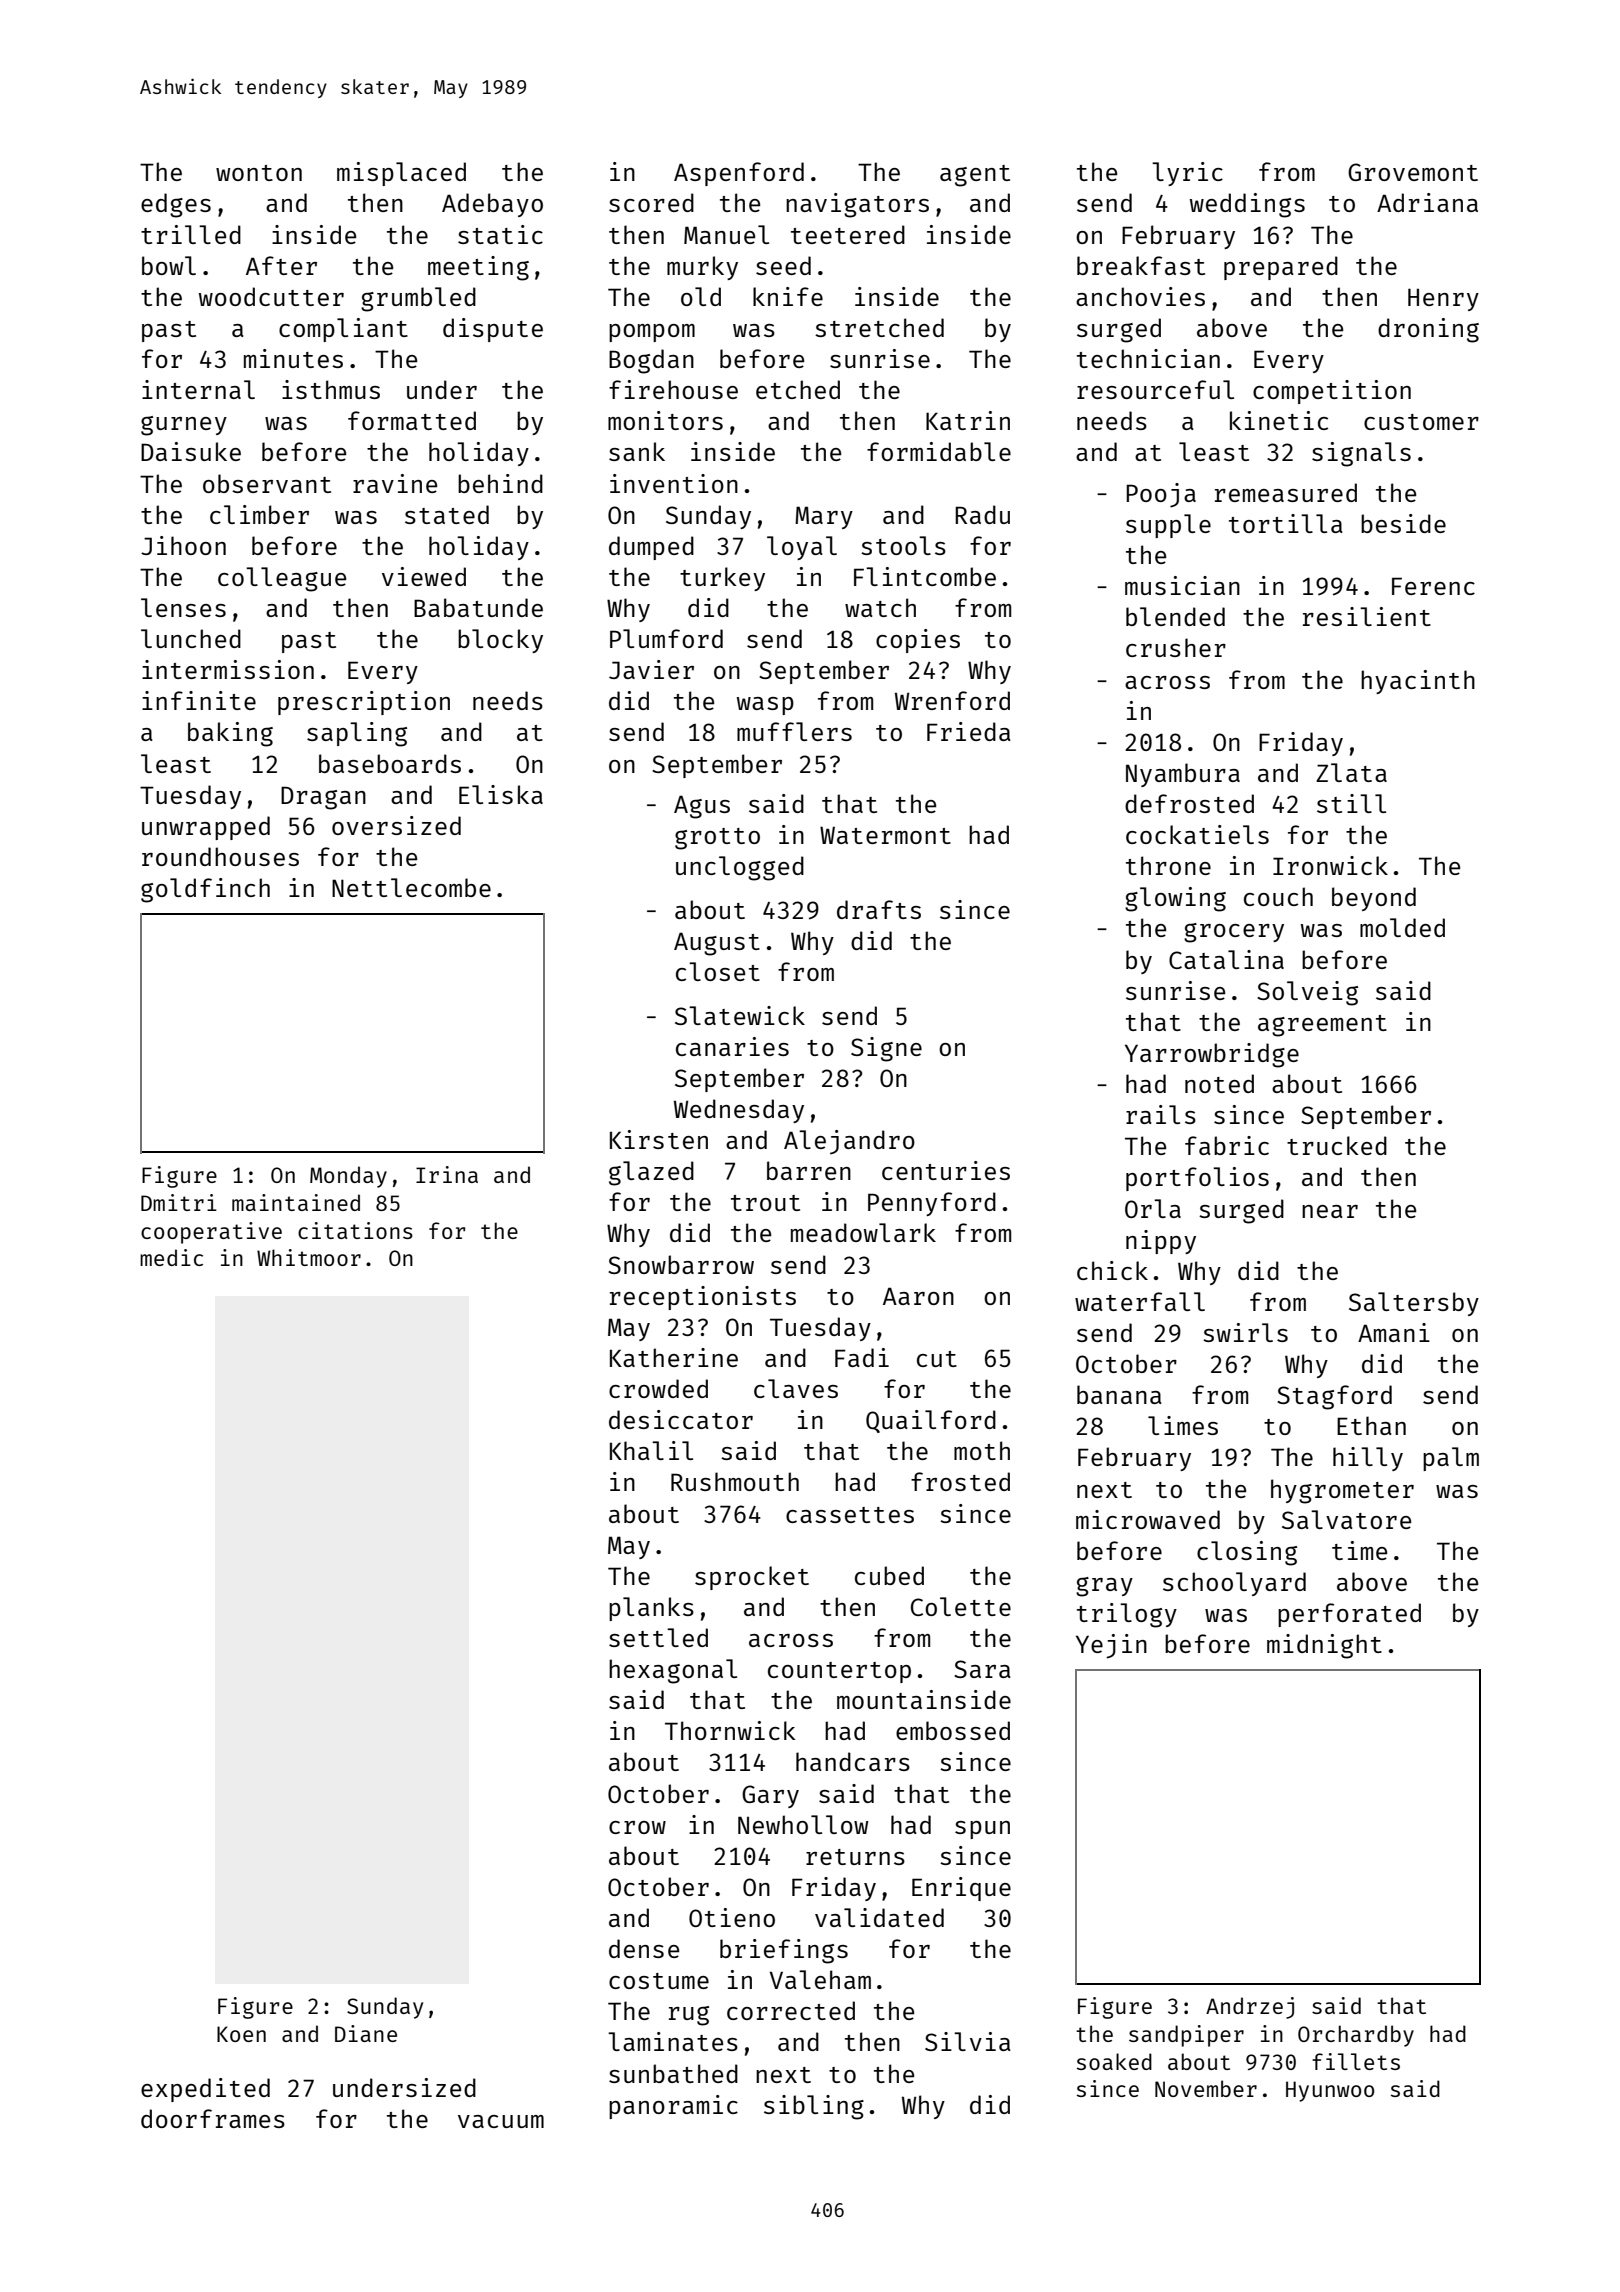  What do you see at coordinates (982, 1669) in the image?
I see `Sara` at bounding box center [982, 1669].
